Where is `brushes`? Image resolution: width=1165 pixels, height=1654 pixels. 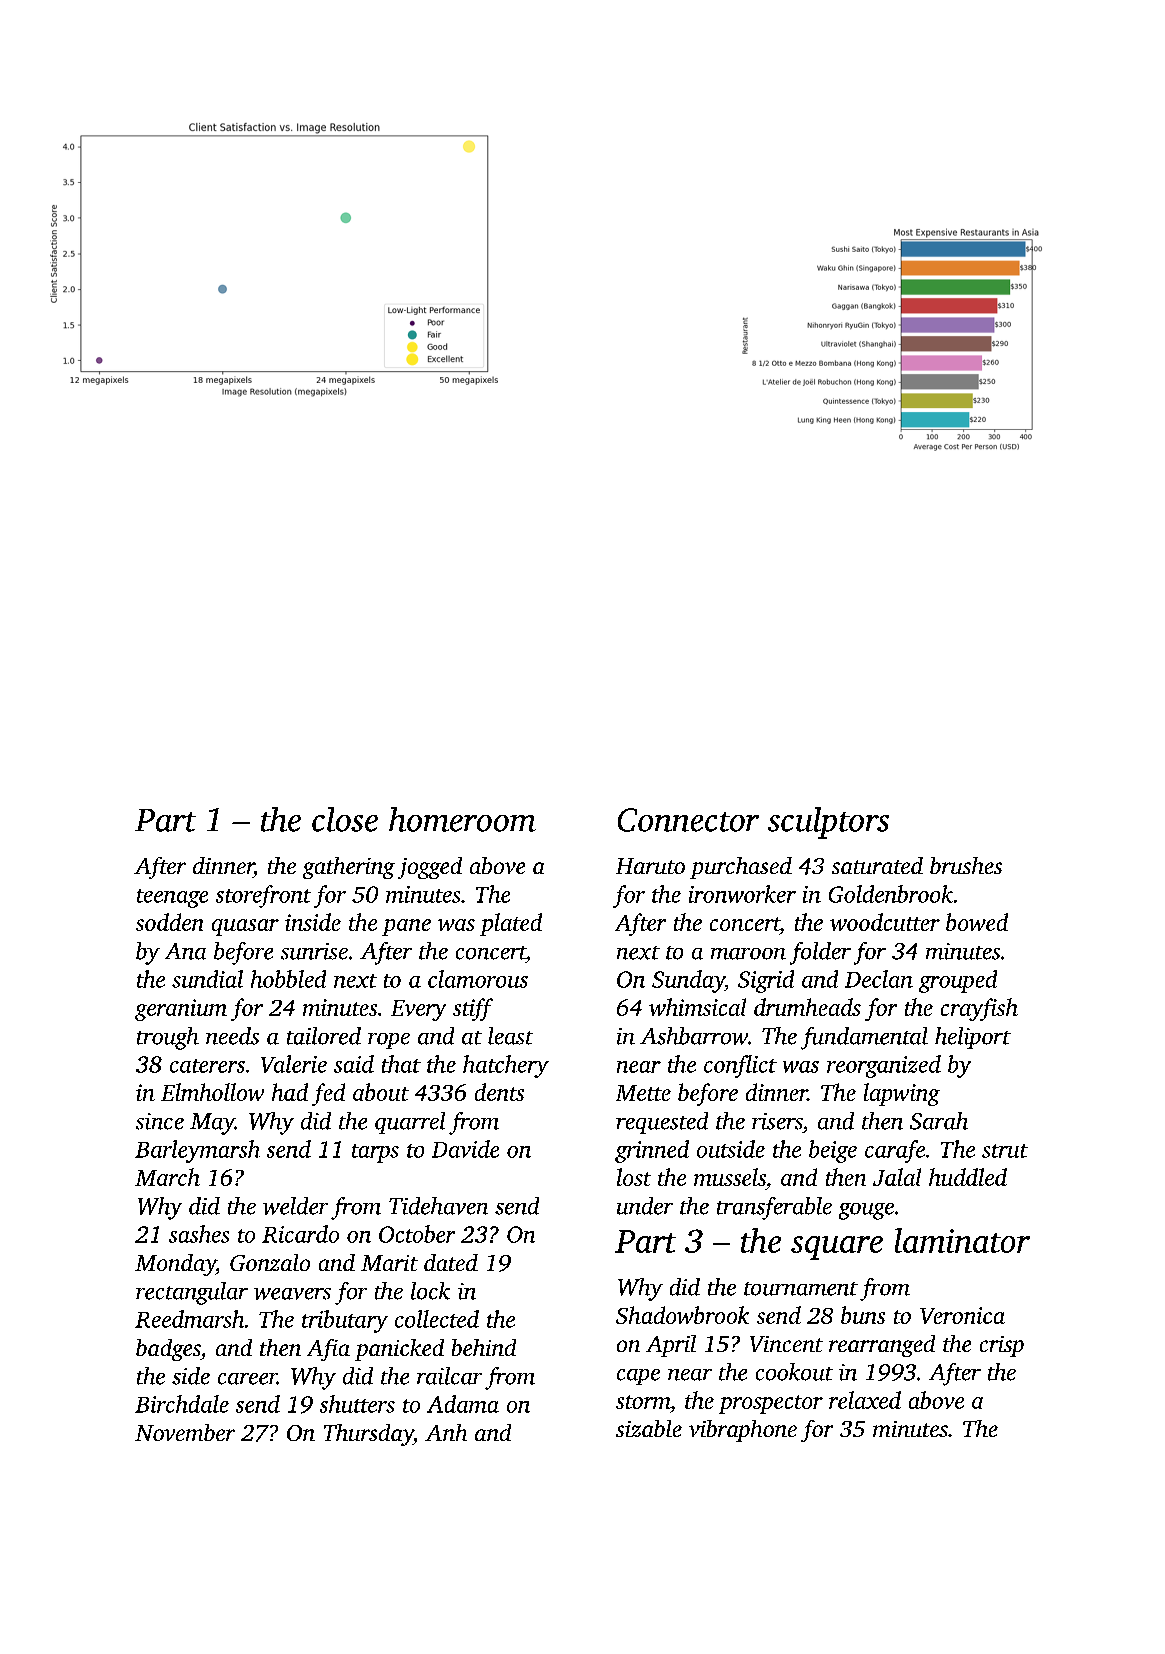 brushes is located at coordinates (966, 865).
